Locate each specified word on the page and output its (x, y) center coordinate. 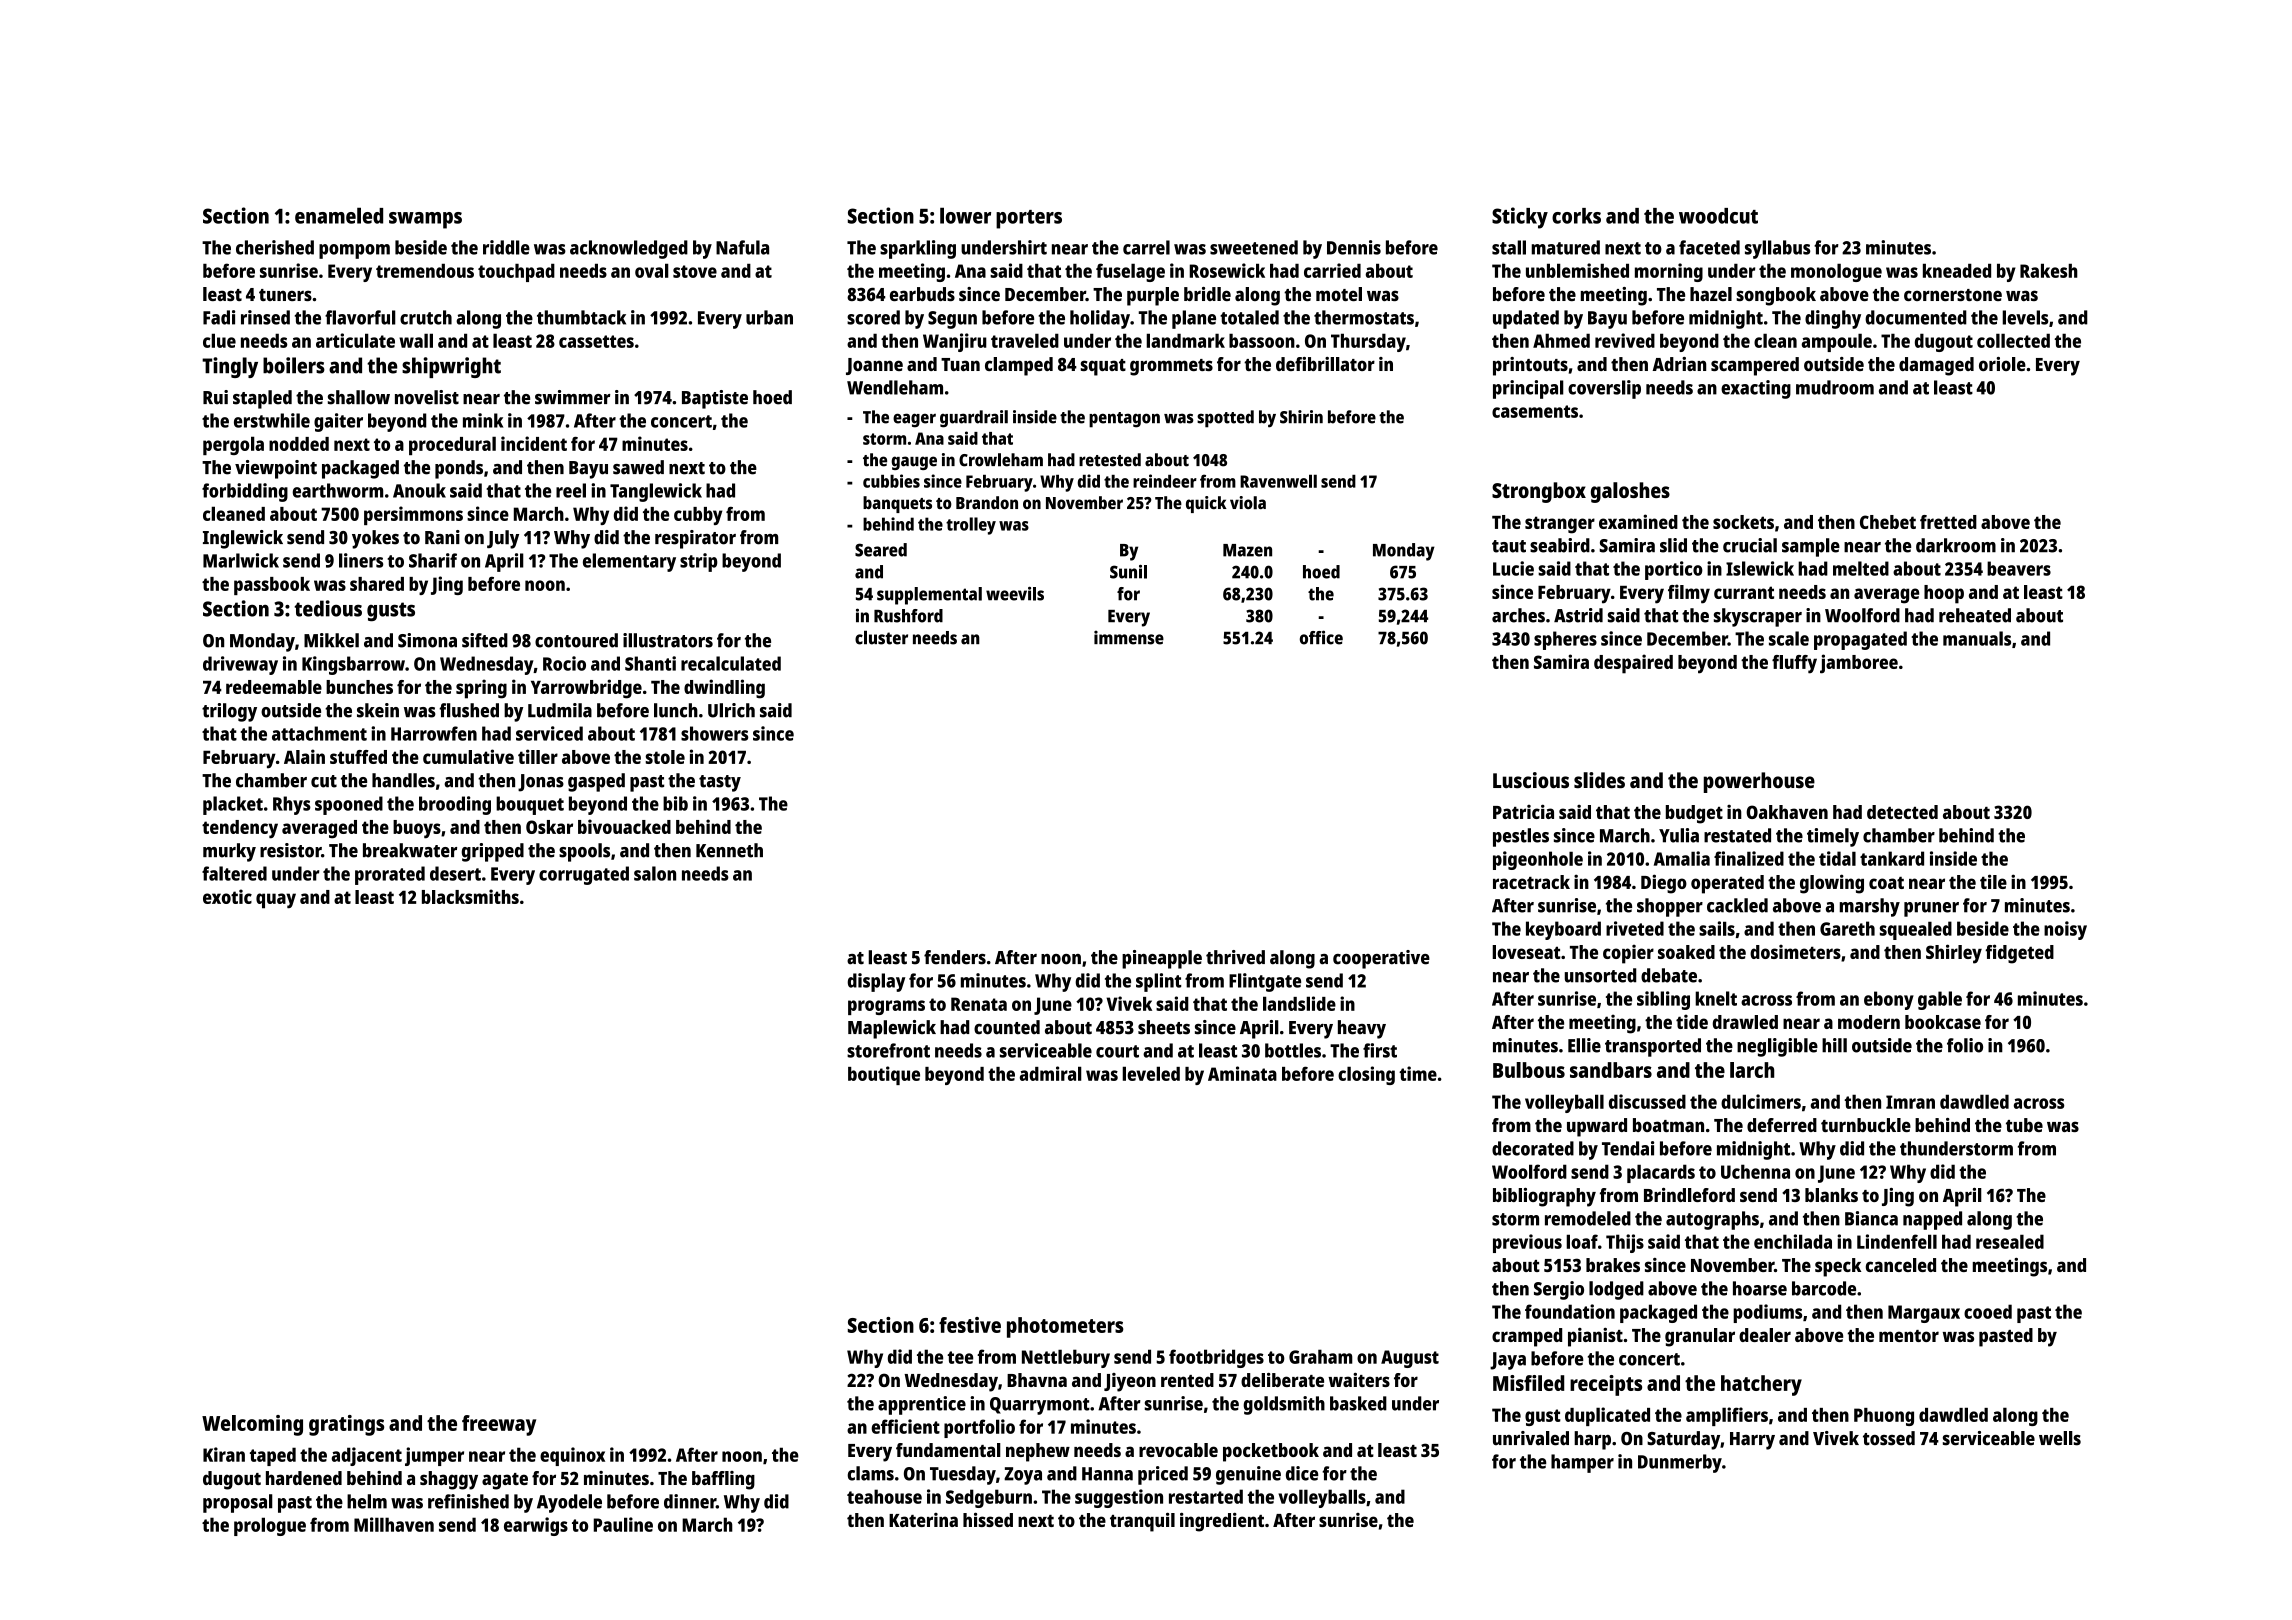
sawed (638, 467)
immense (1129, 637)
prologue (270, 1526)
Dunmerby (1680, 1463)
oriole (2002, 364)
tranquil (1142, 1522)
